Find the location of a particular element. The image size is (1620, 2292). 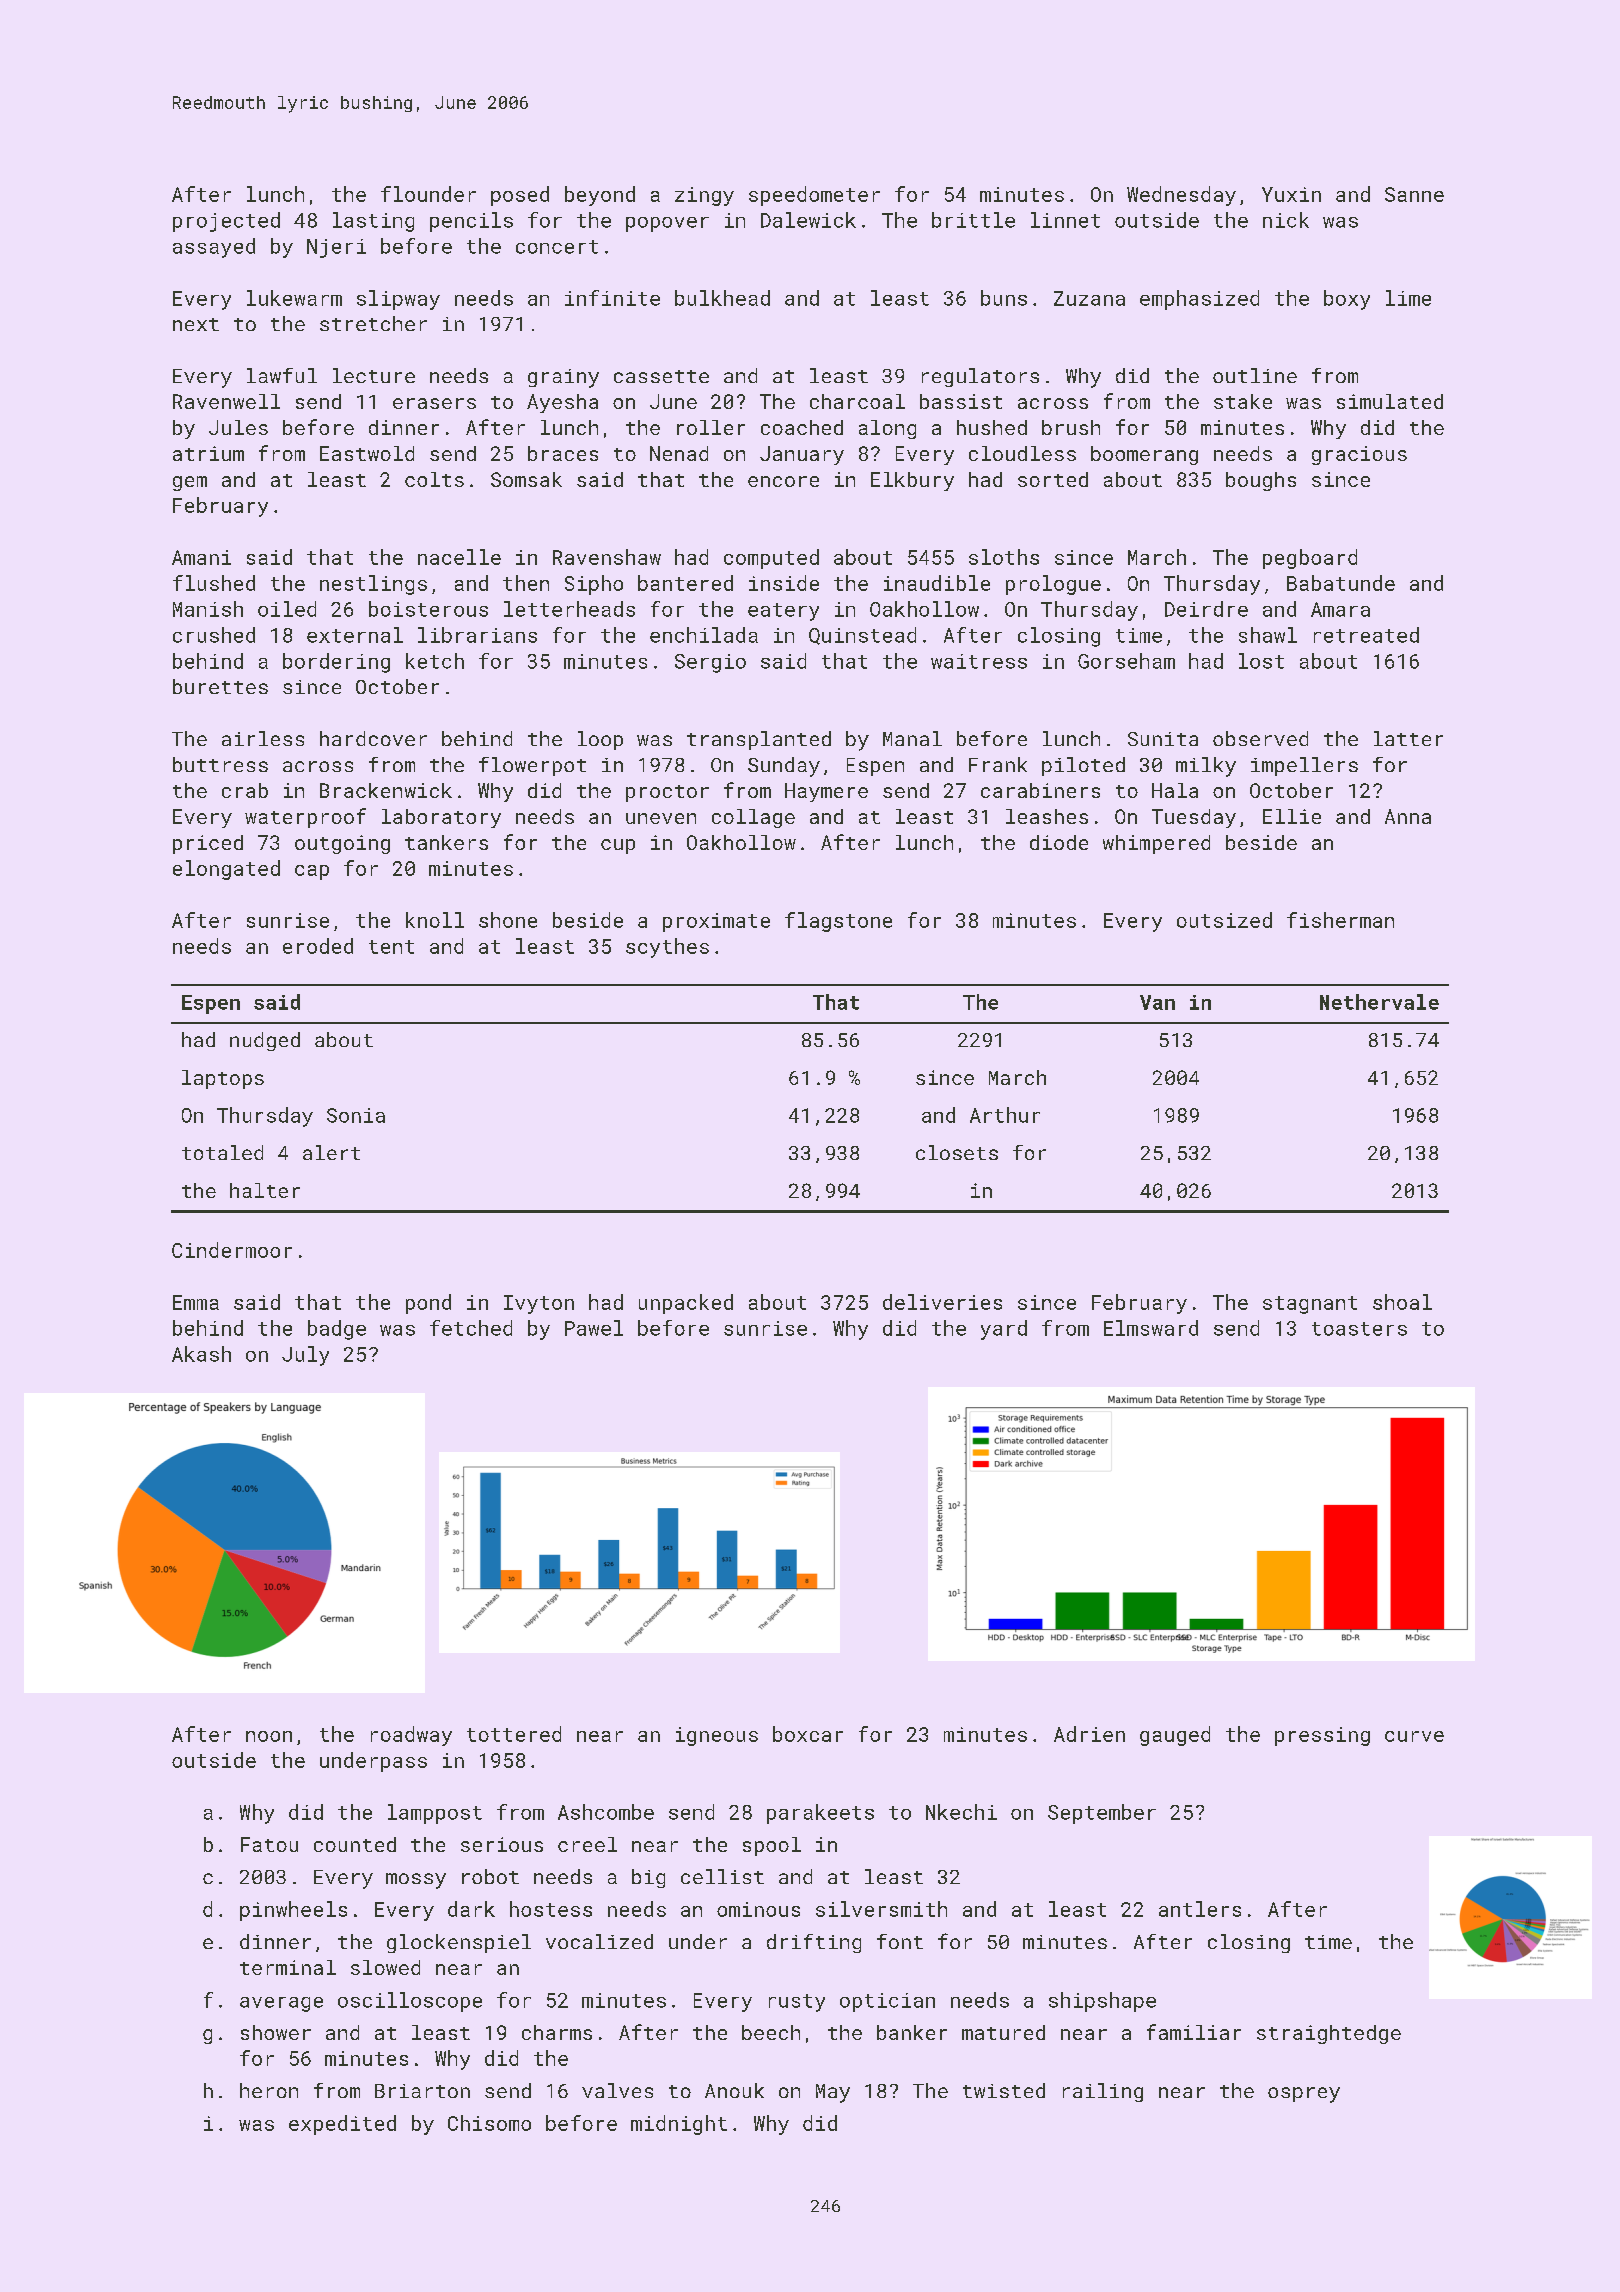

Nethervale is located at coordinates (1379, 1002).
